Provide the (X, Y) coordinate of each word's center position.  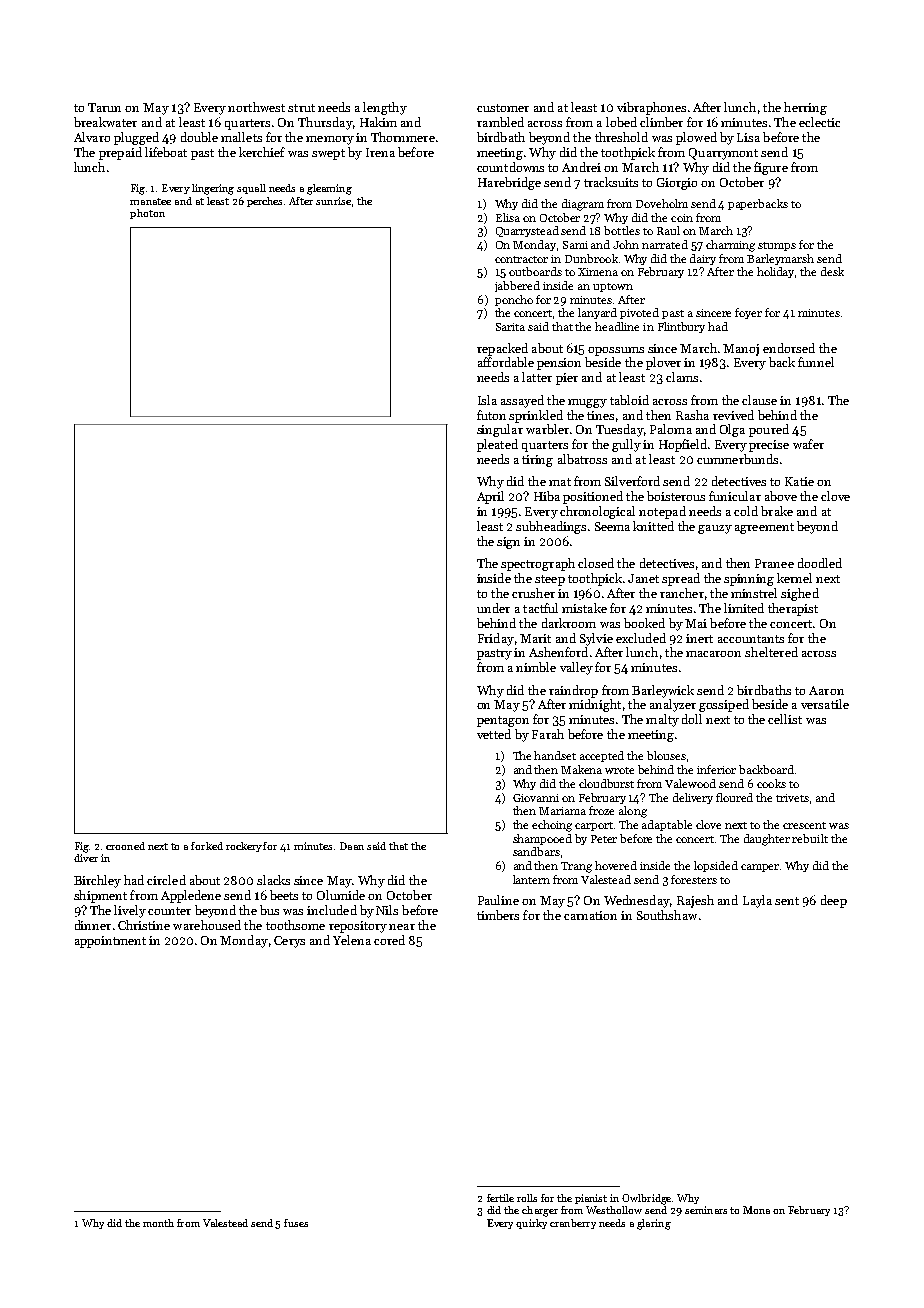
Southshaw (667, 915)
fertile (500, 1198)
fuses (296, 1223)
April (490, 497)
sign (508, 543)
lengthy (385, 108)
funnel (816, 362)
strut (301, 108)
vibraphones (651, 108)
